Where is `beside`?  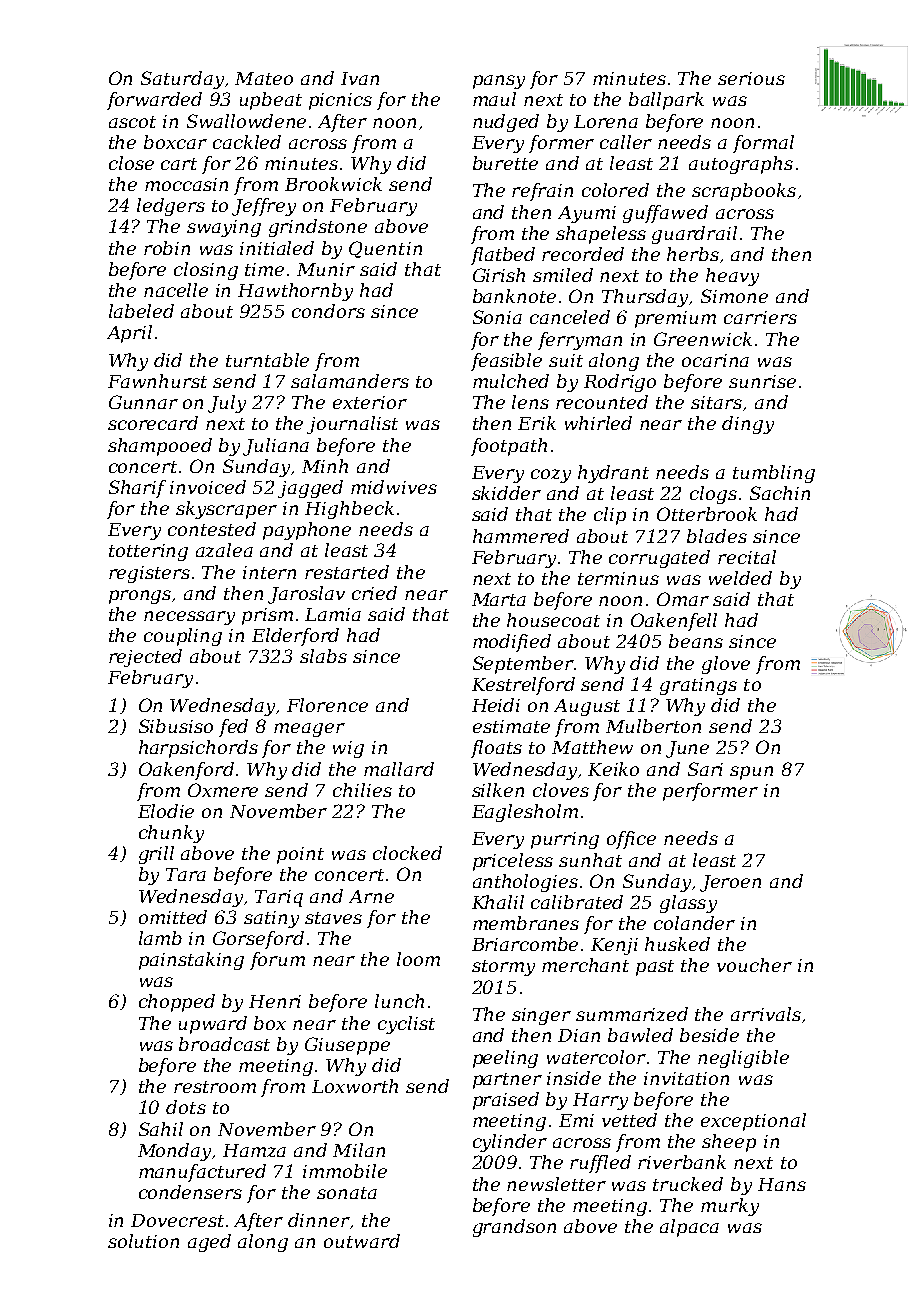
beside is located at coordinates (709, 1035).
